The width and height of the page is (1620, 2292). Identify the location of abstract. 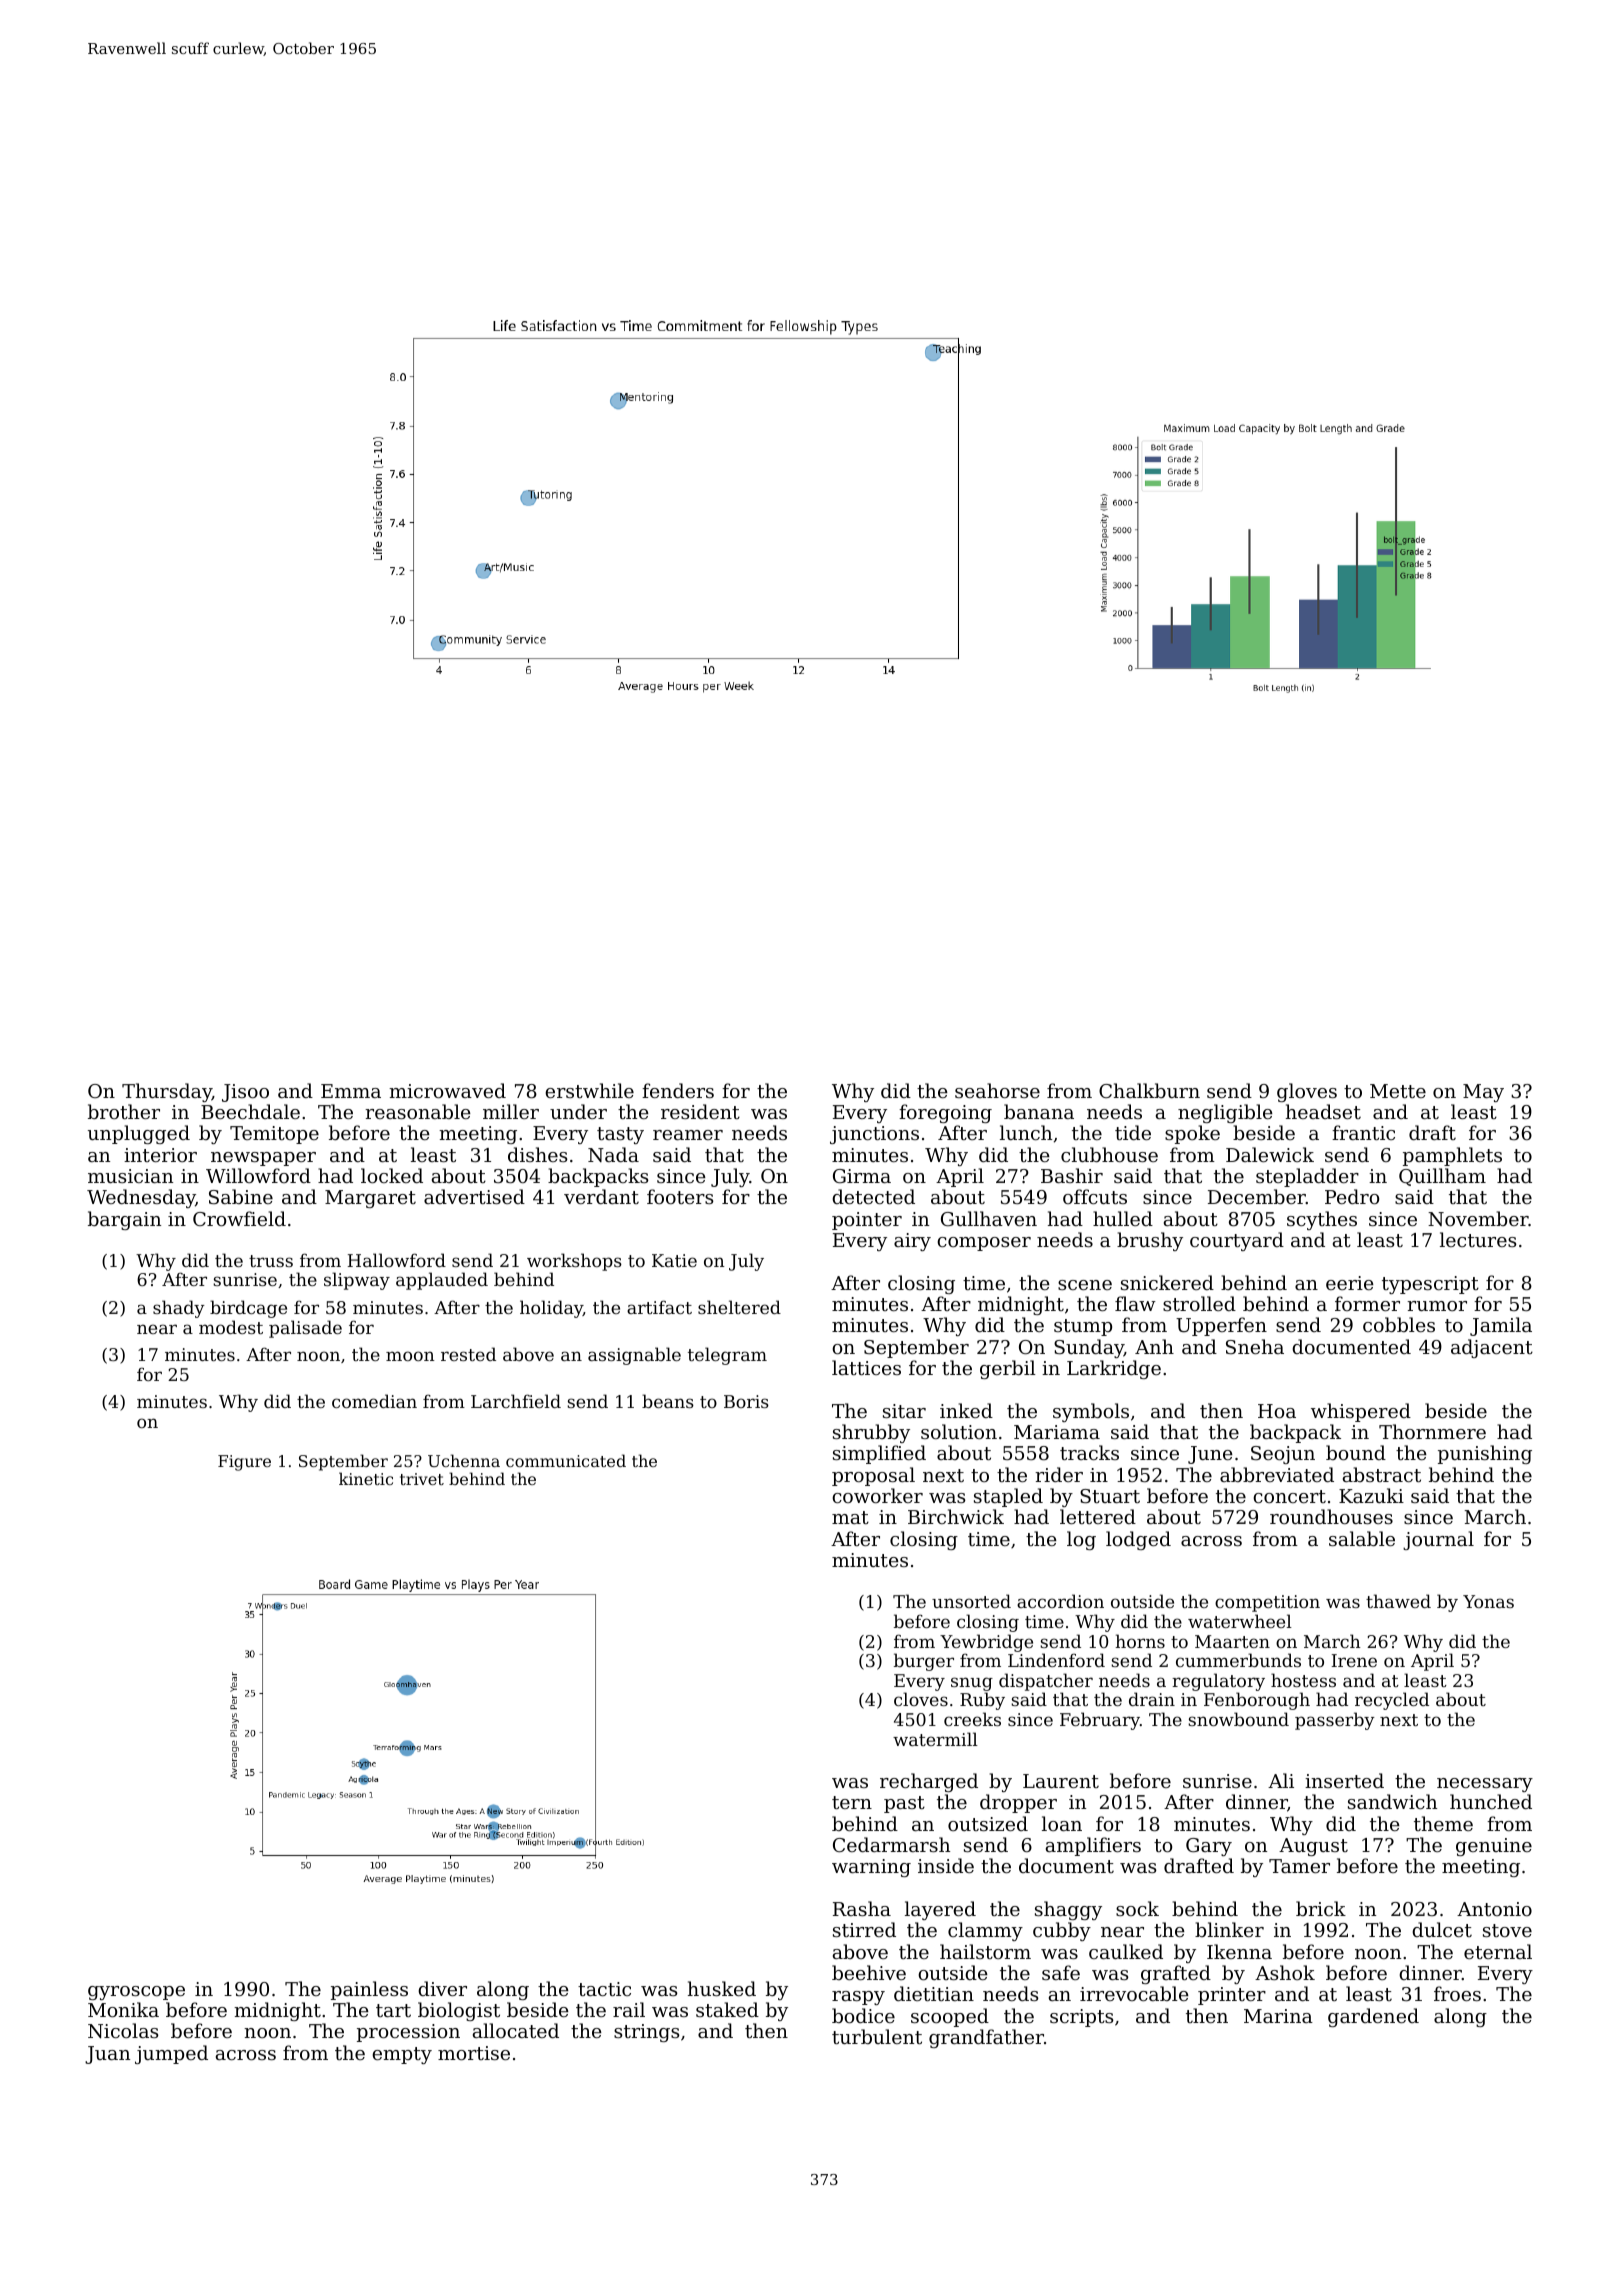
(1382, 1474).
